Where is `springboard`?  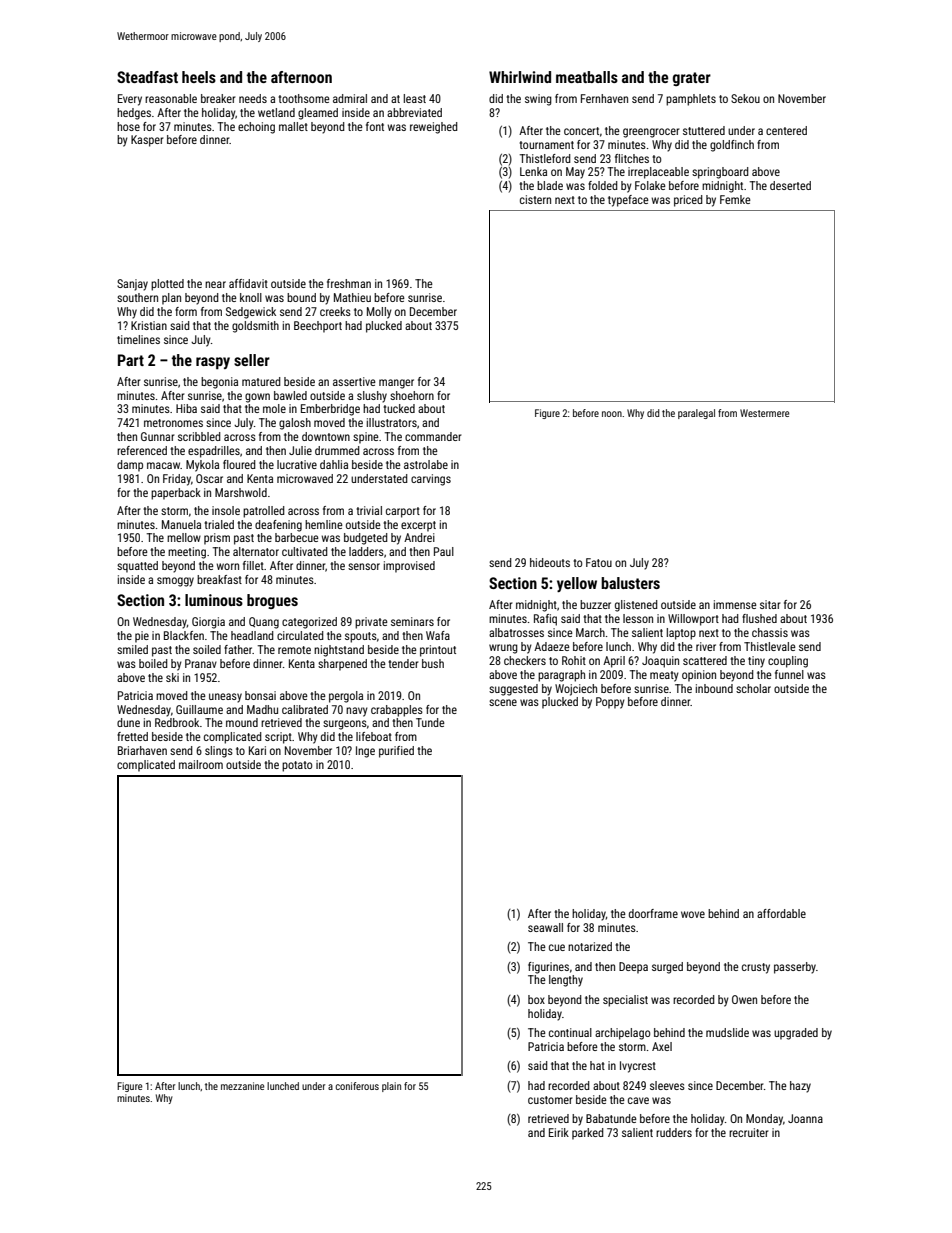
springboard is located at coordinates (720, 173).
